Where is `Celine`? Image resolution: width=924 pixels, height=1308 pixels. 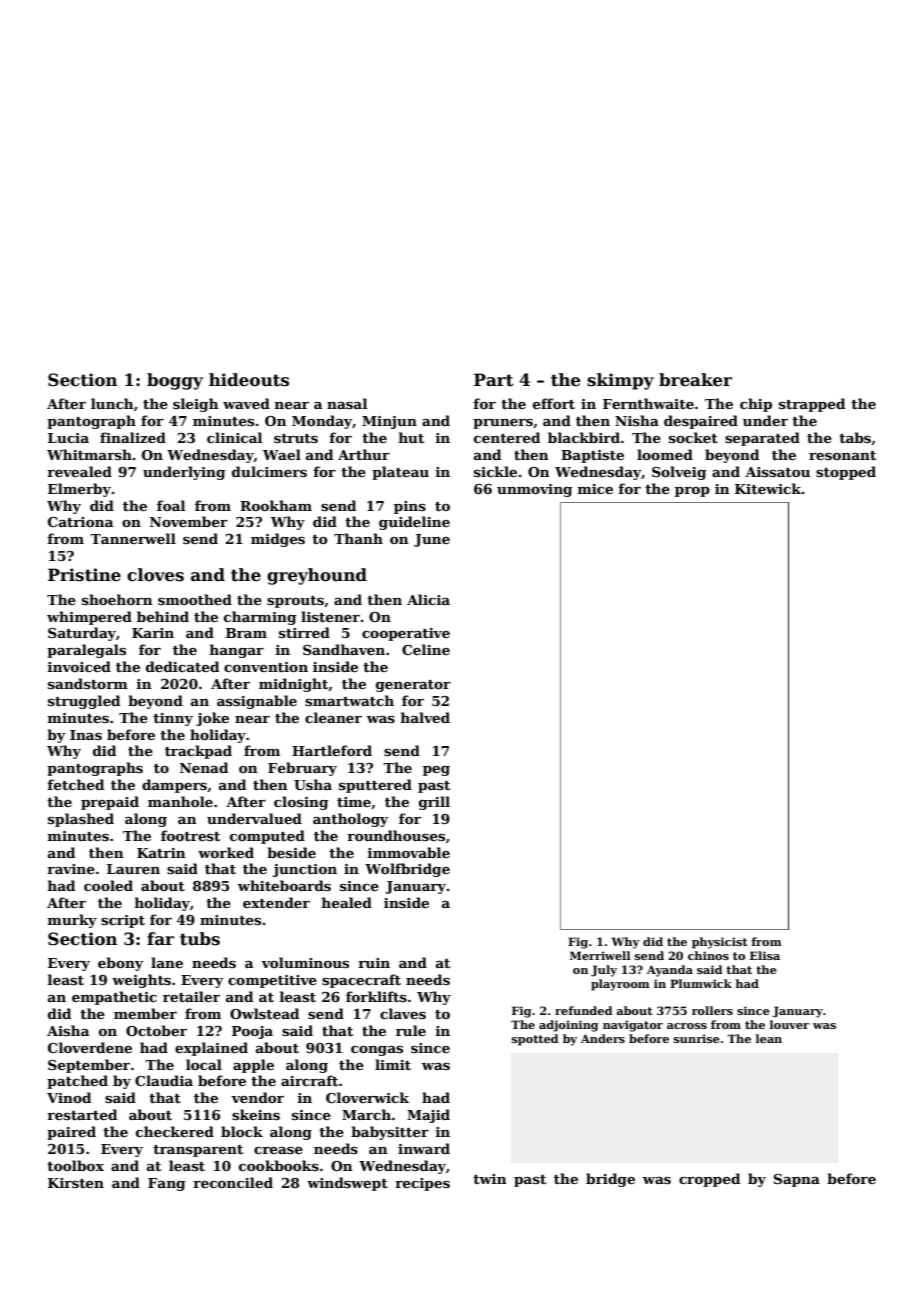 Celine is located at coordinates (426, 649).
